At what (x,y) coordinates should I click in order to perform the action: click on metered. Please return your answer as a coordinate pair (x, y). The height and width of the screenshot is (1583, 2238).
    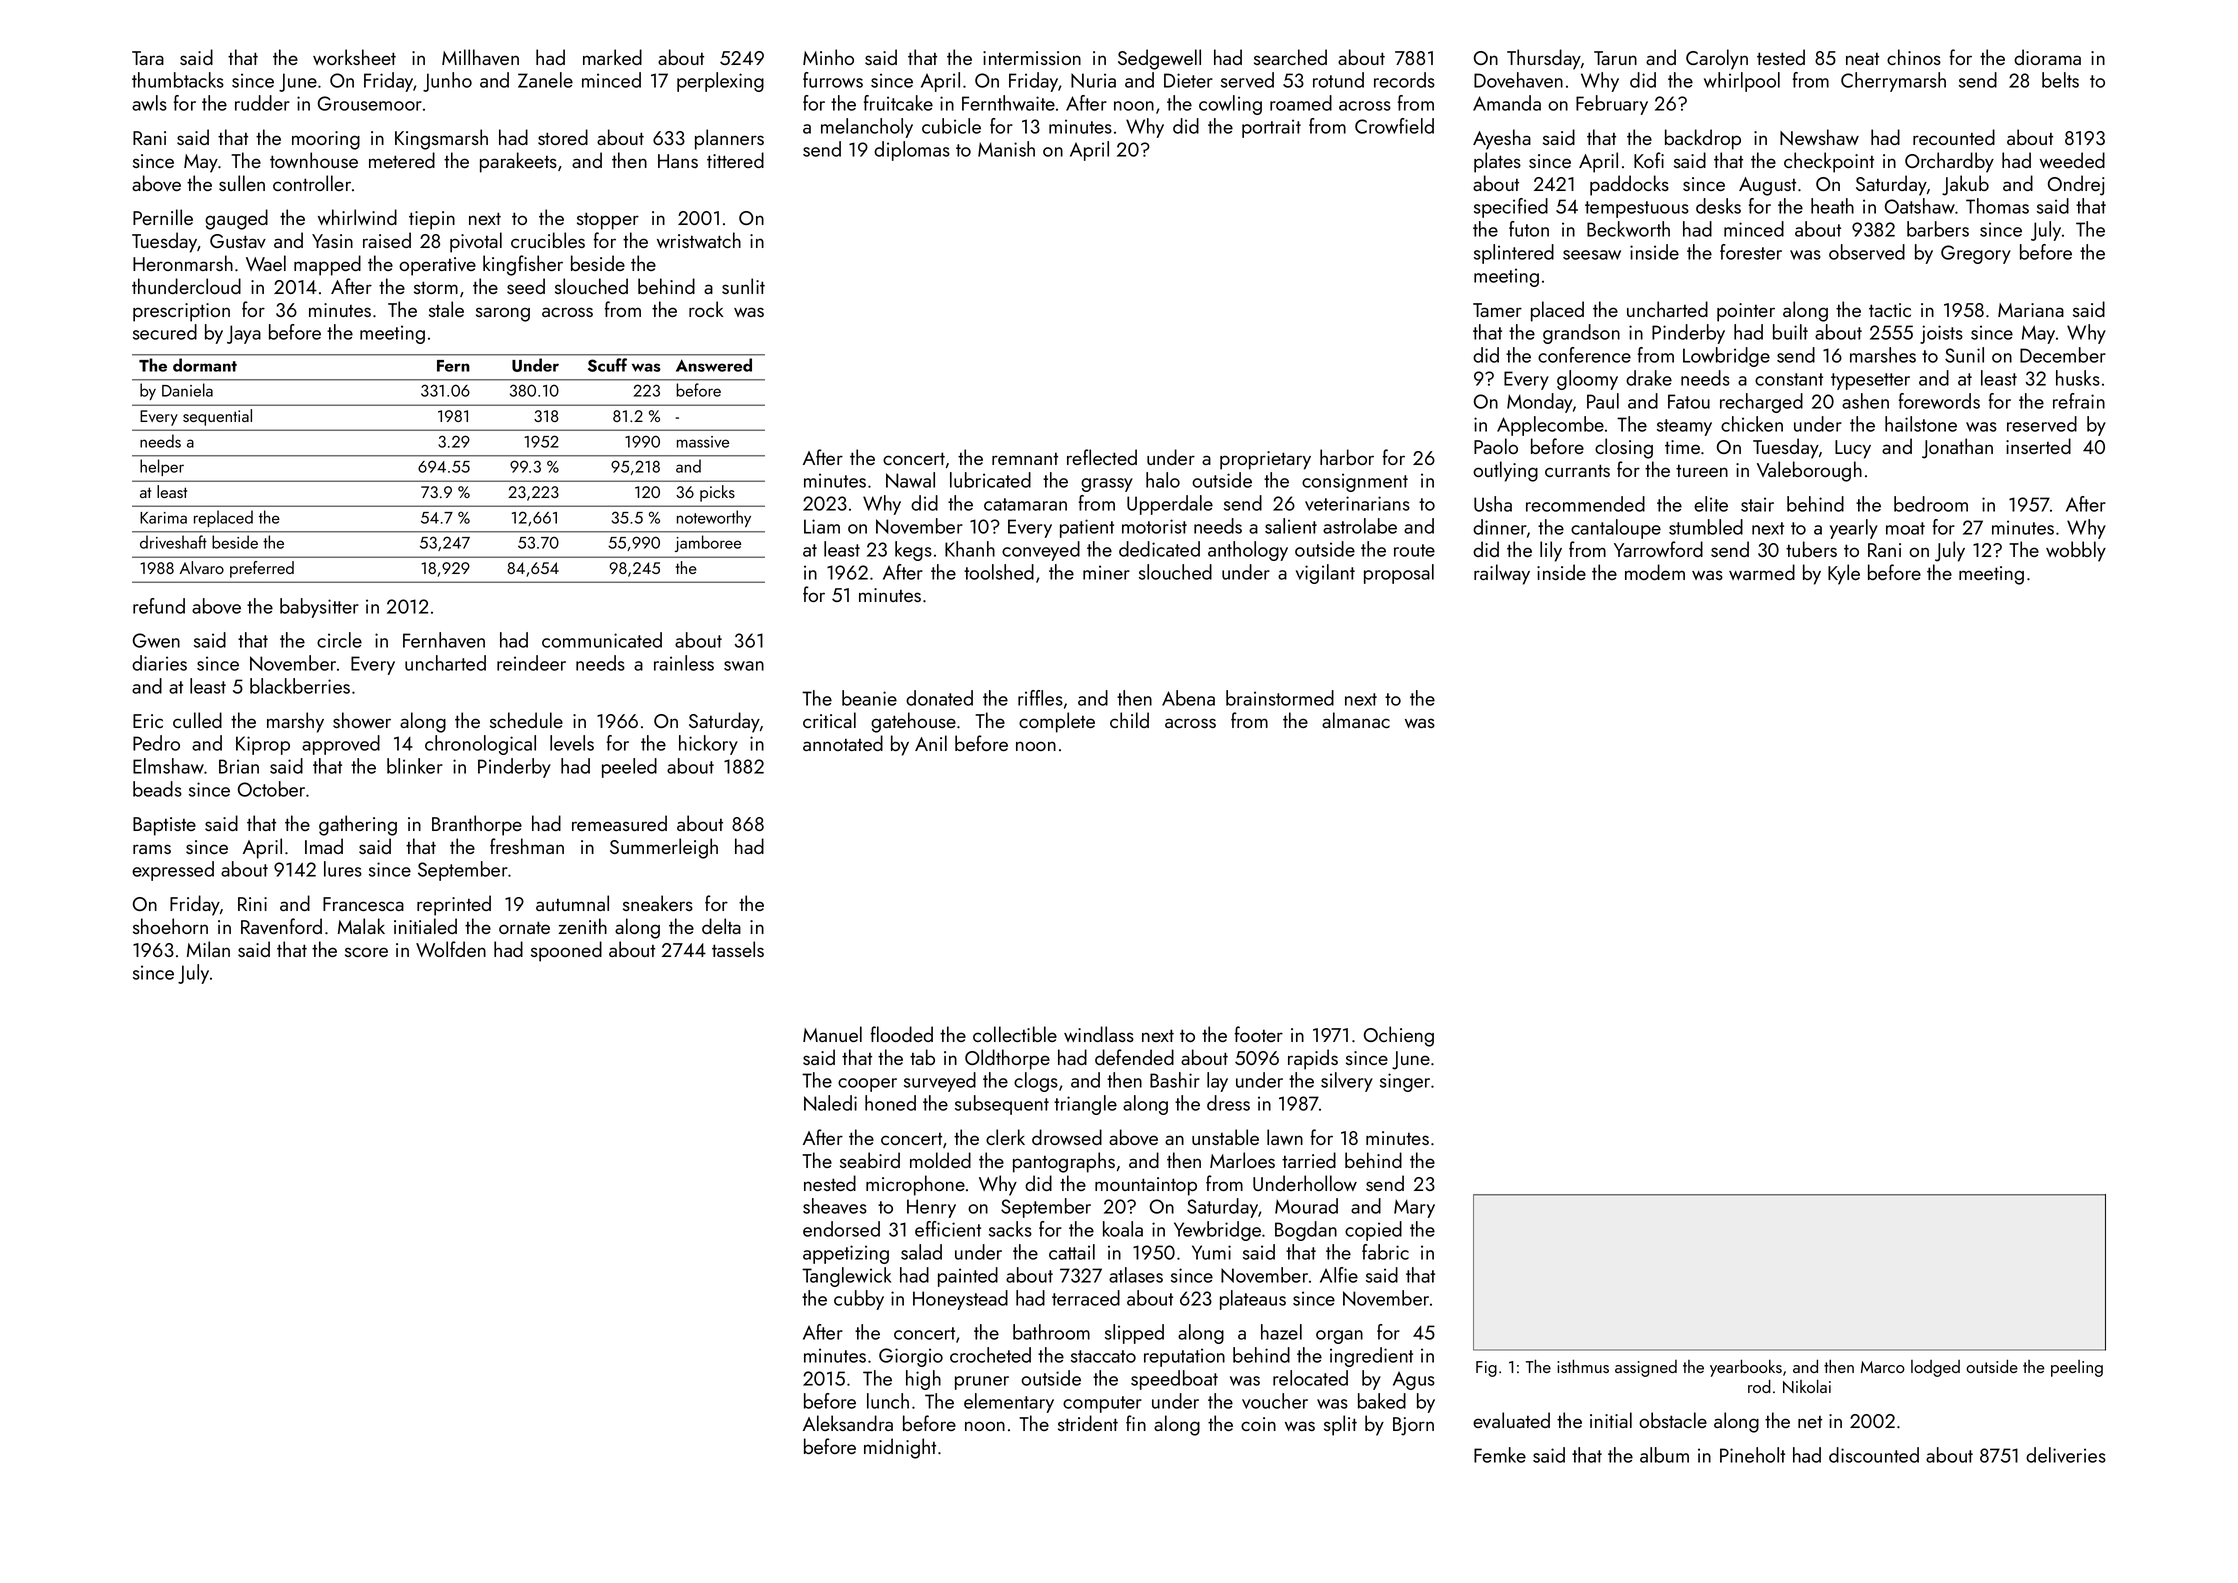
    Looking at the image, I should click on (402, 160).
